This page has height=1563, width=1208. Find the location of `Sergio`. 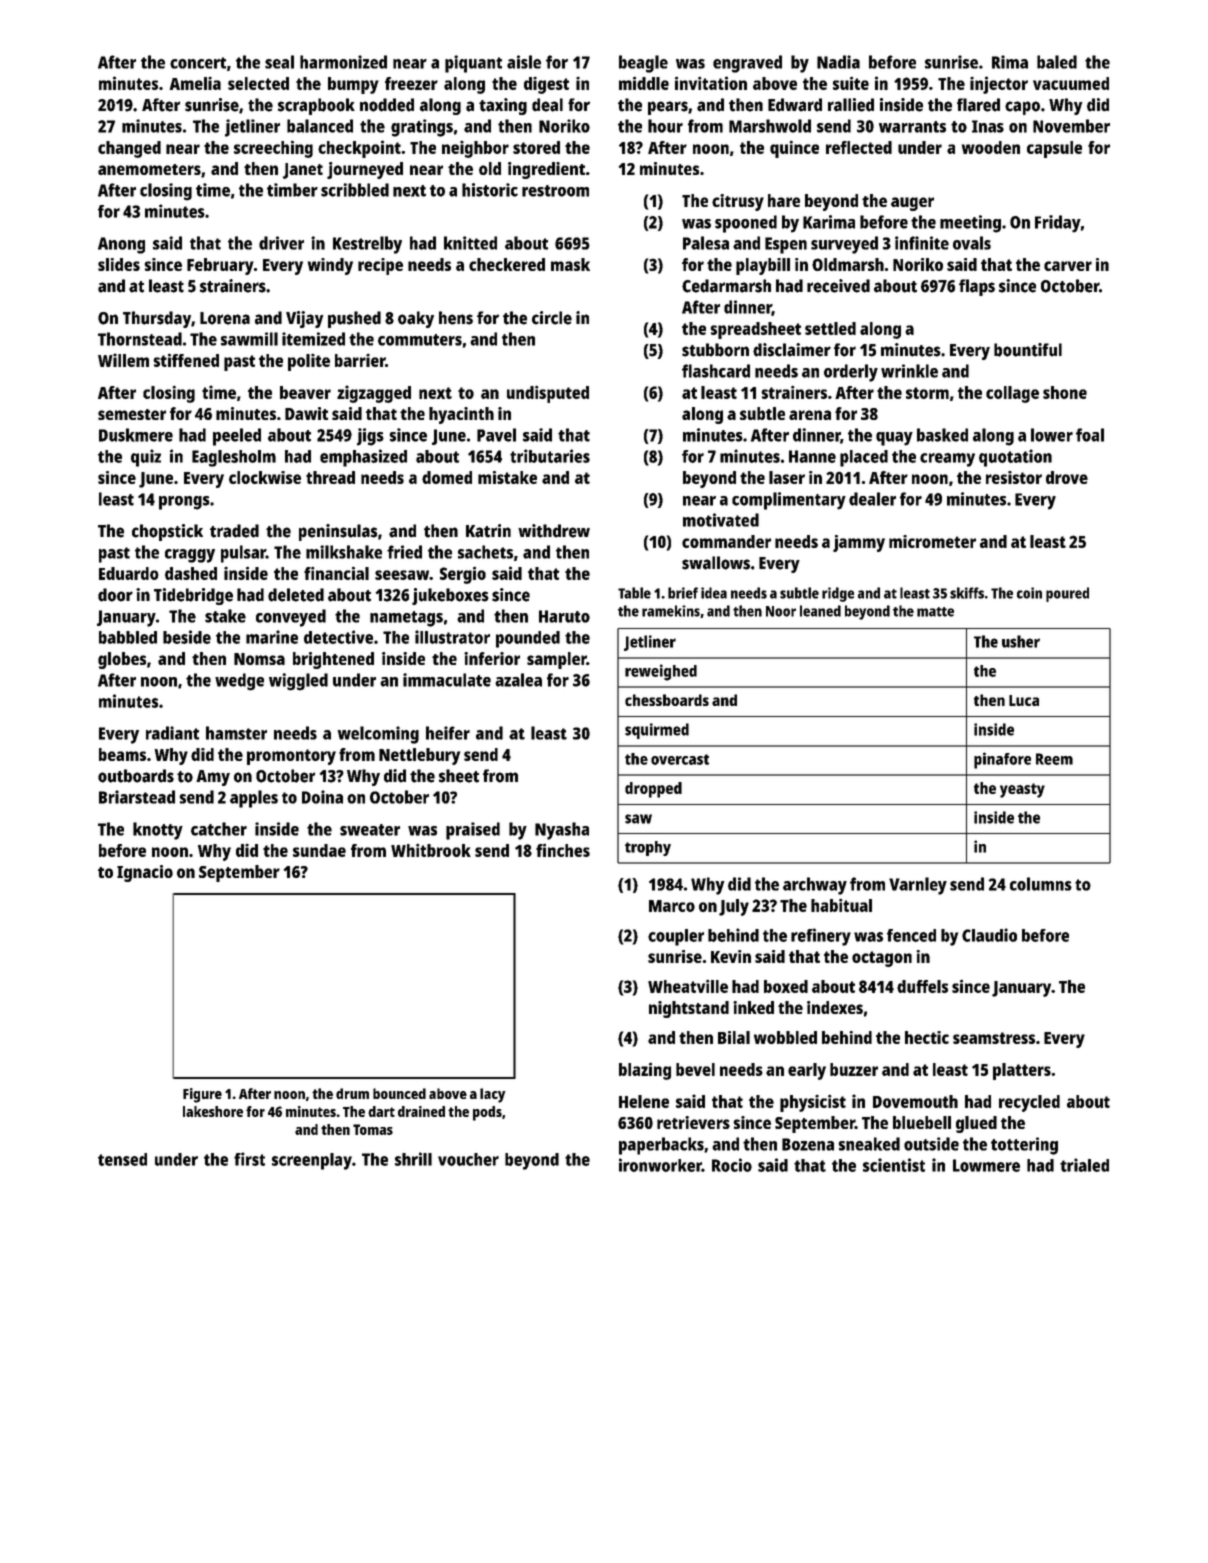

Sergio is located at coordinates (463, 575).
